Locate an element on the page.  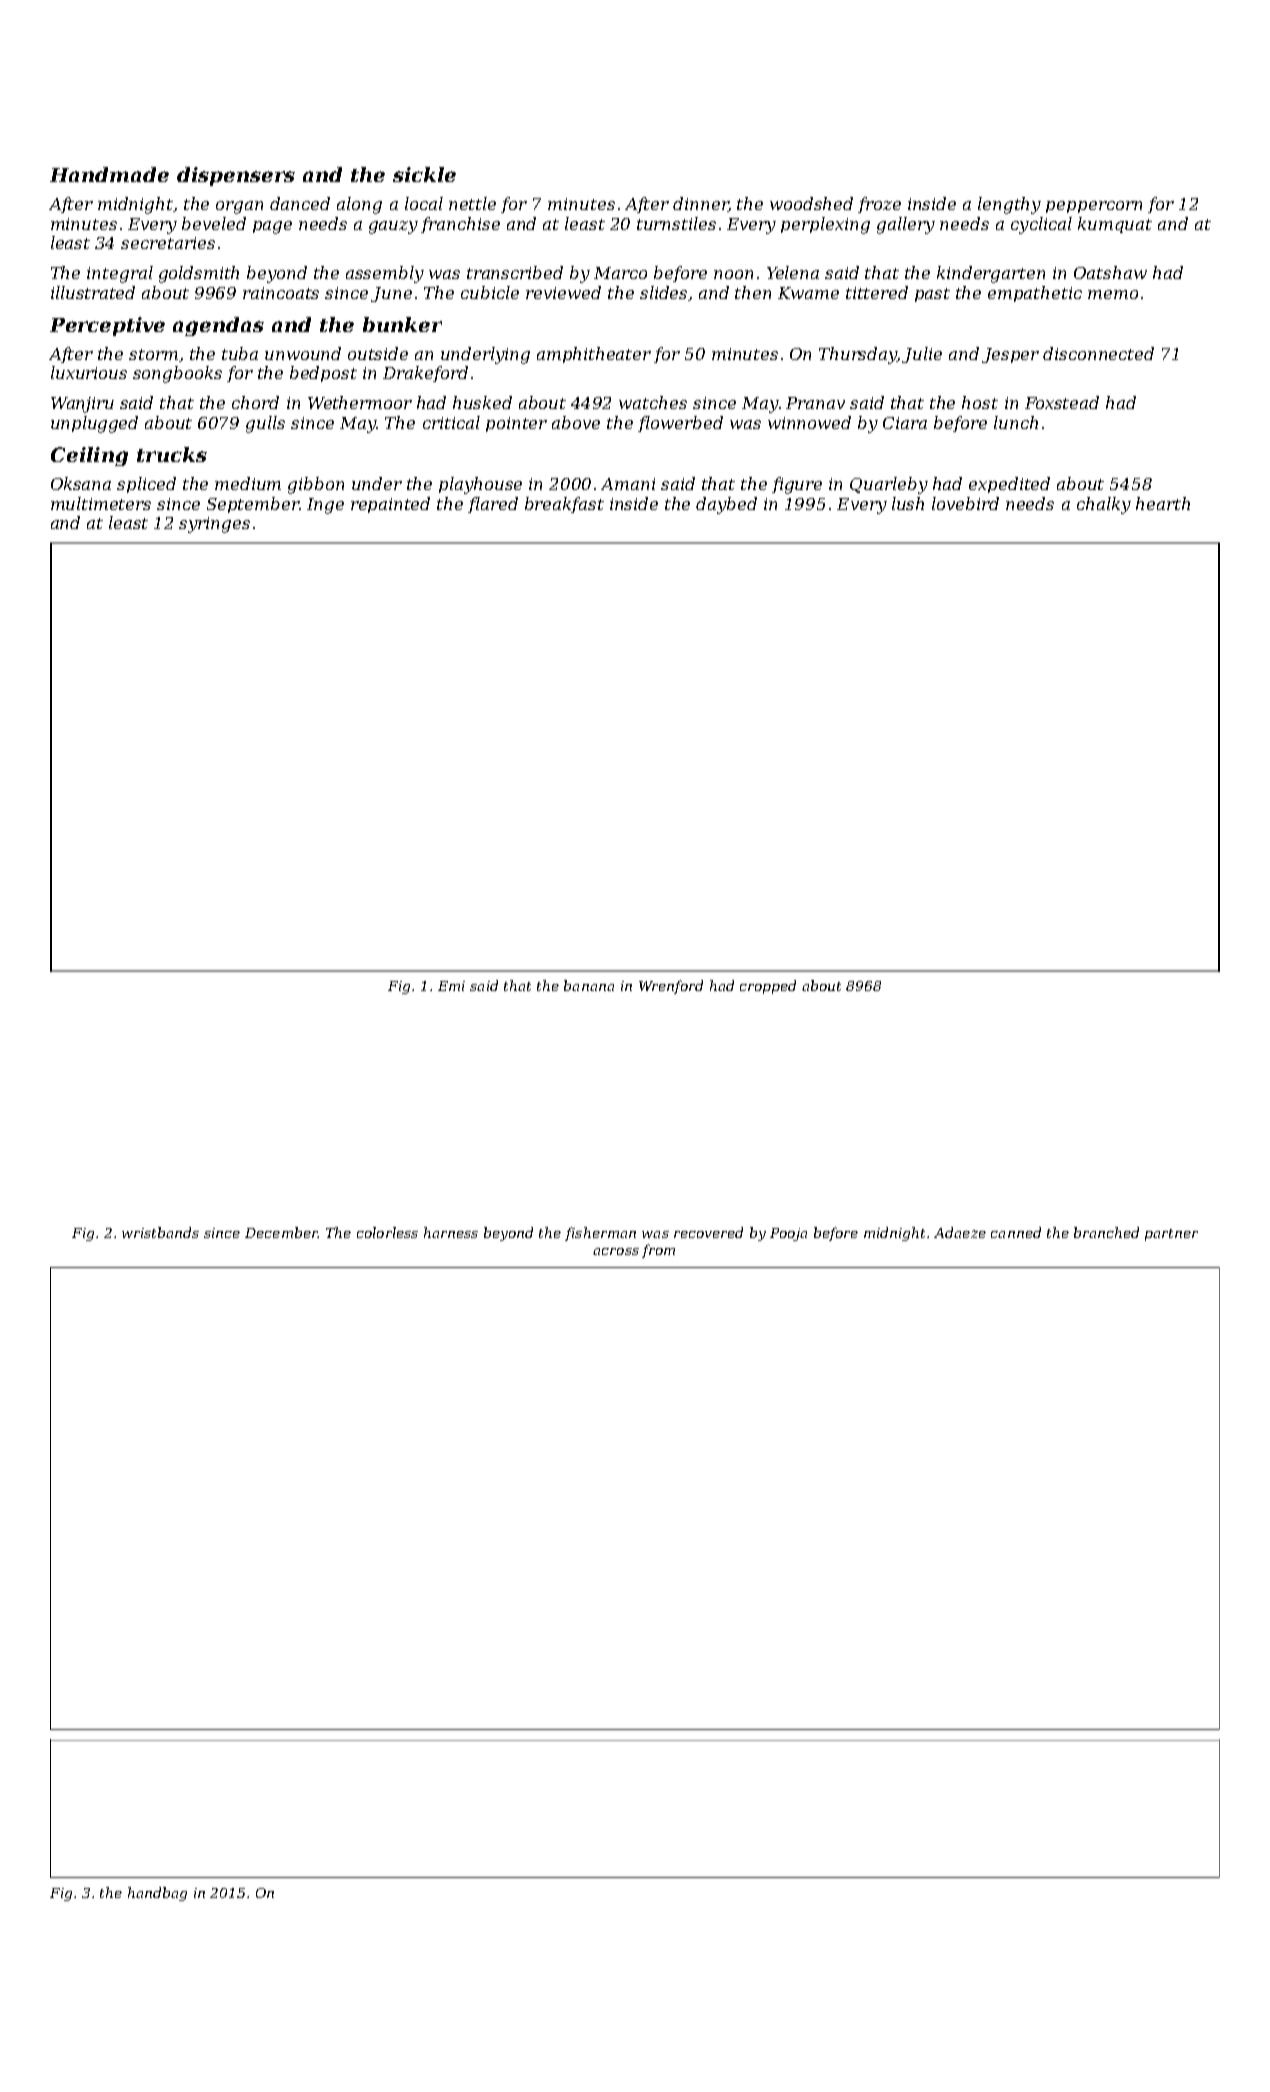
branched is located at coordinates (1106, 1232).
